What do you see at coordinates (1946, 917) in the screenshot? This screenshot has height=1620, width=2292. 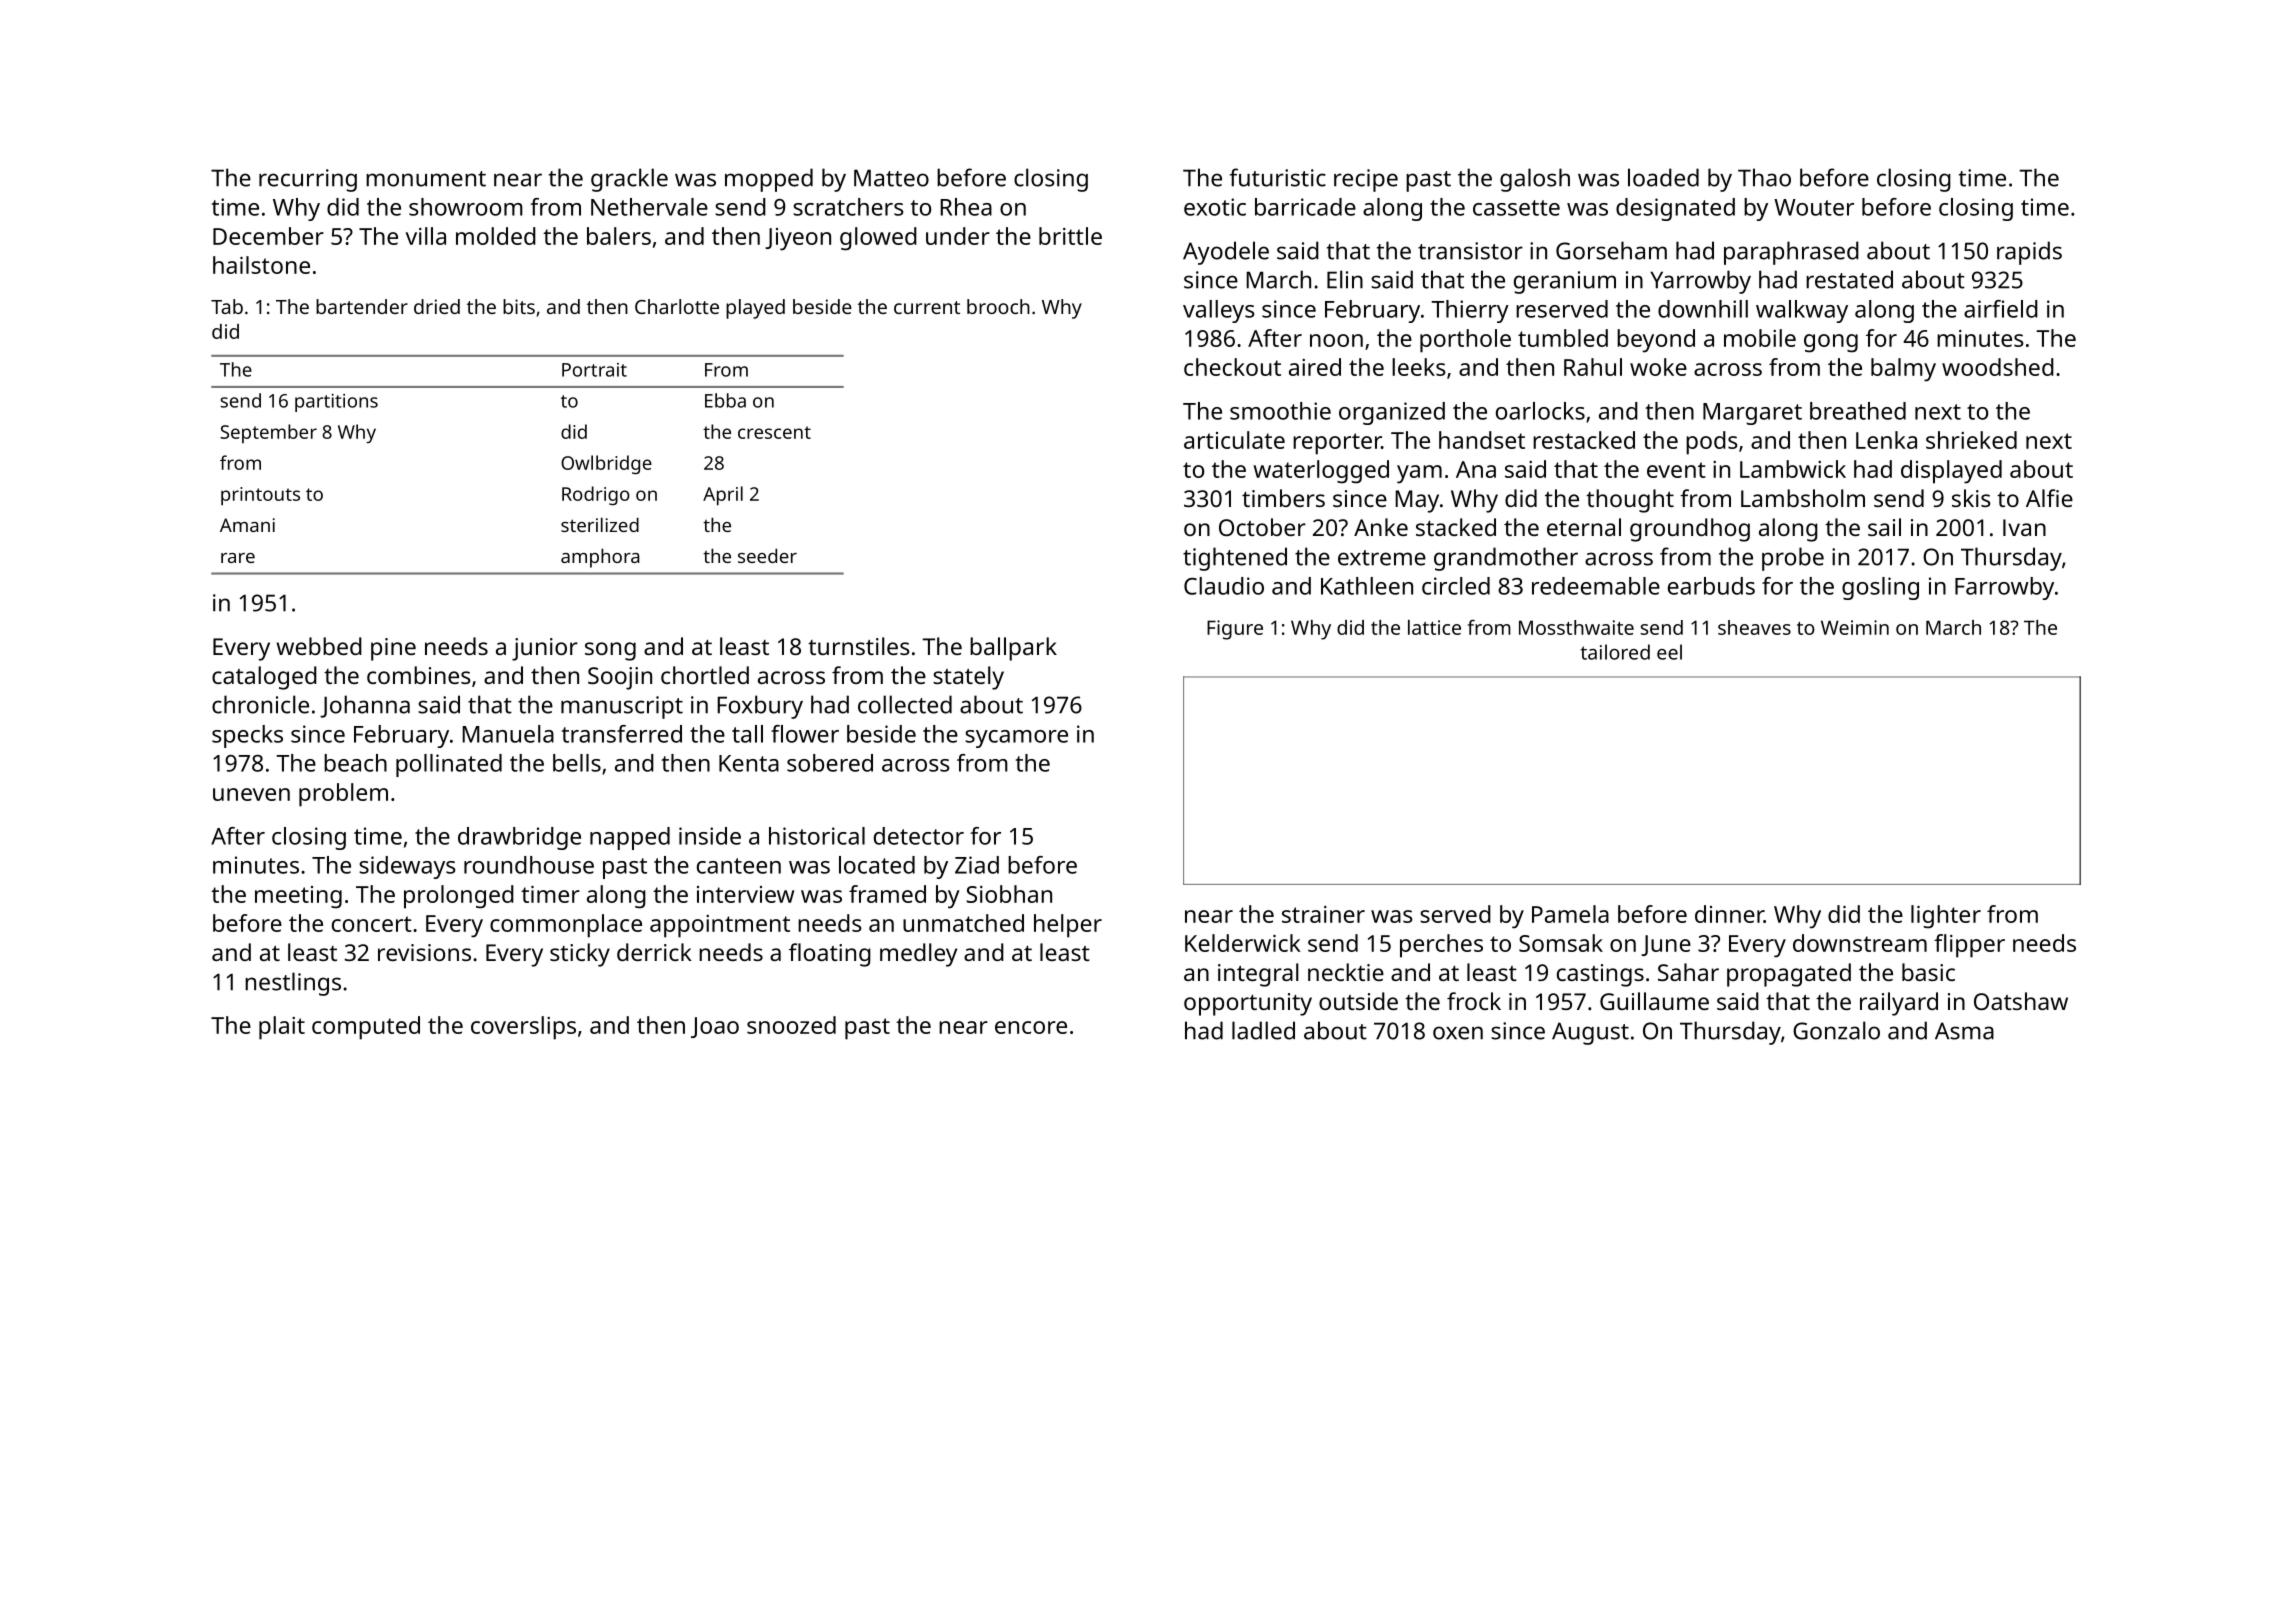 I see `lighter` at bounding box center [1946, 917].
